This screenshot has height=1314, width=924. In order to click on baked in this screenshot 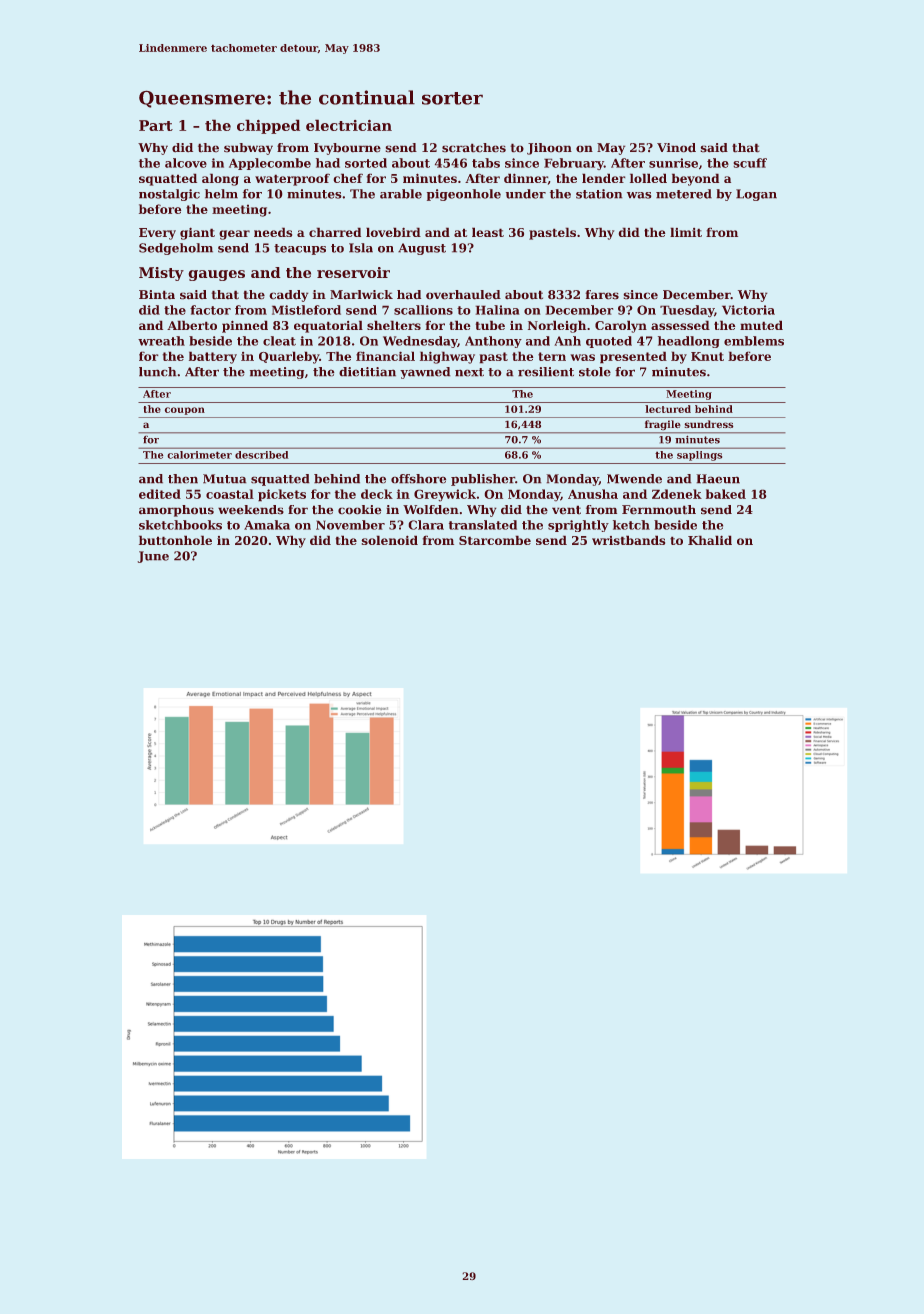, I will do `click(726, 494)`.
